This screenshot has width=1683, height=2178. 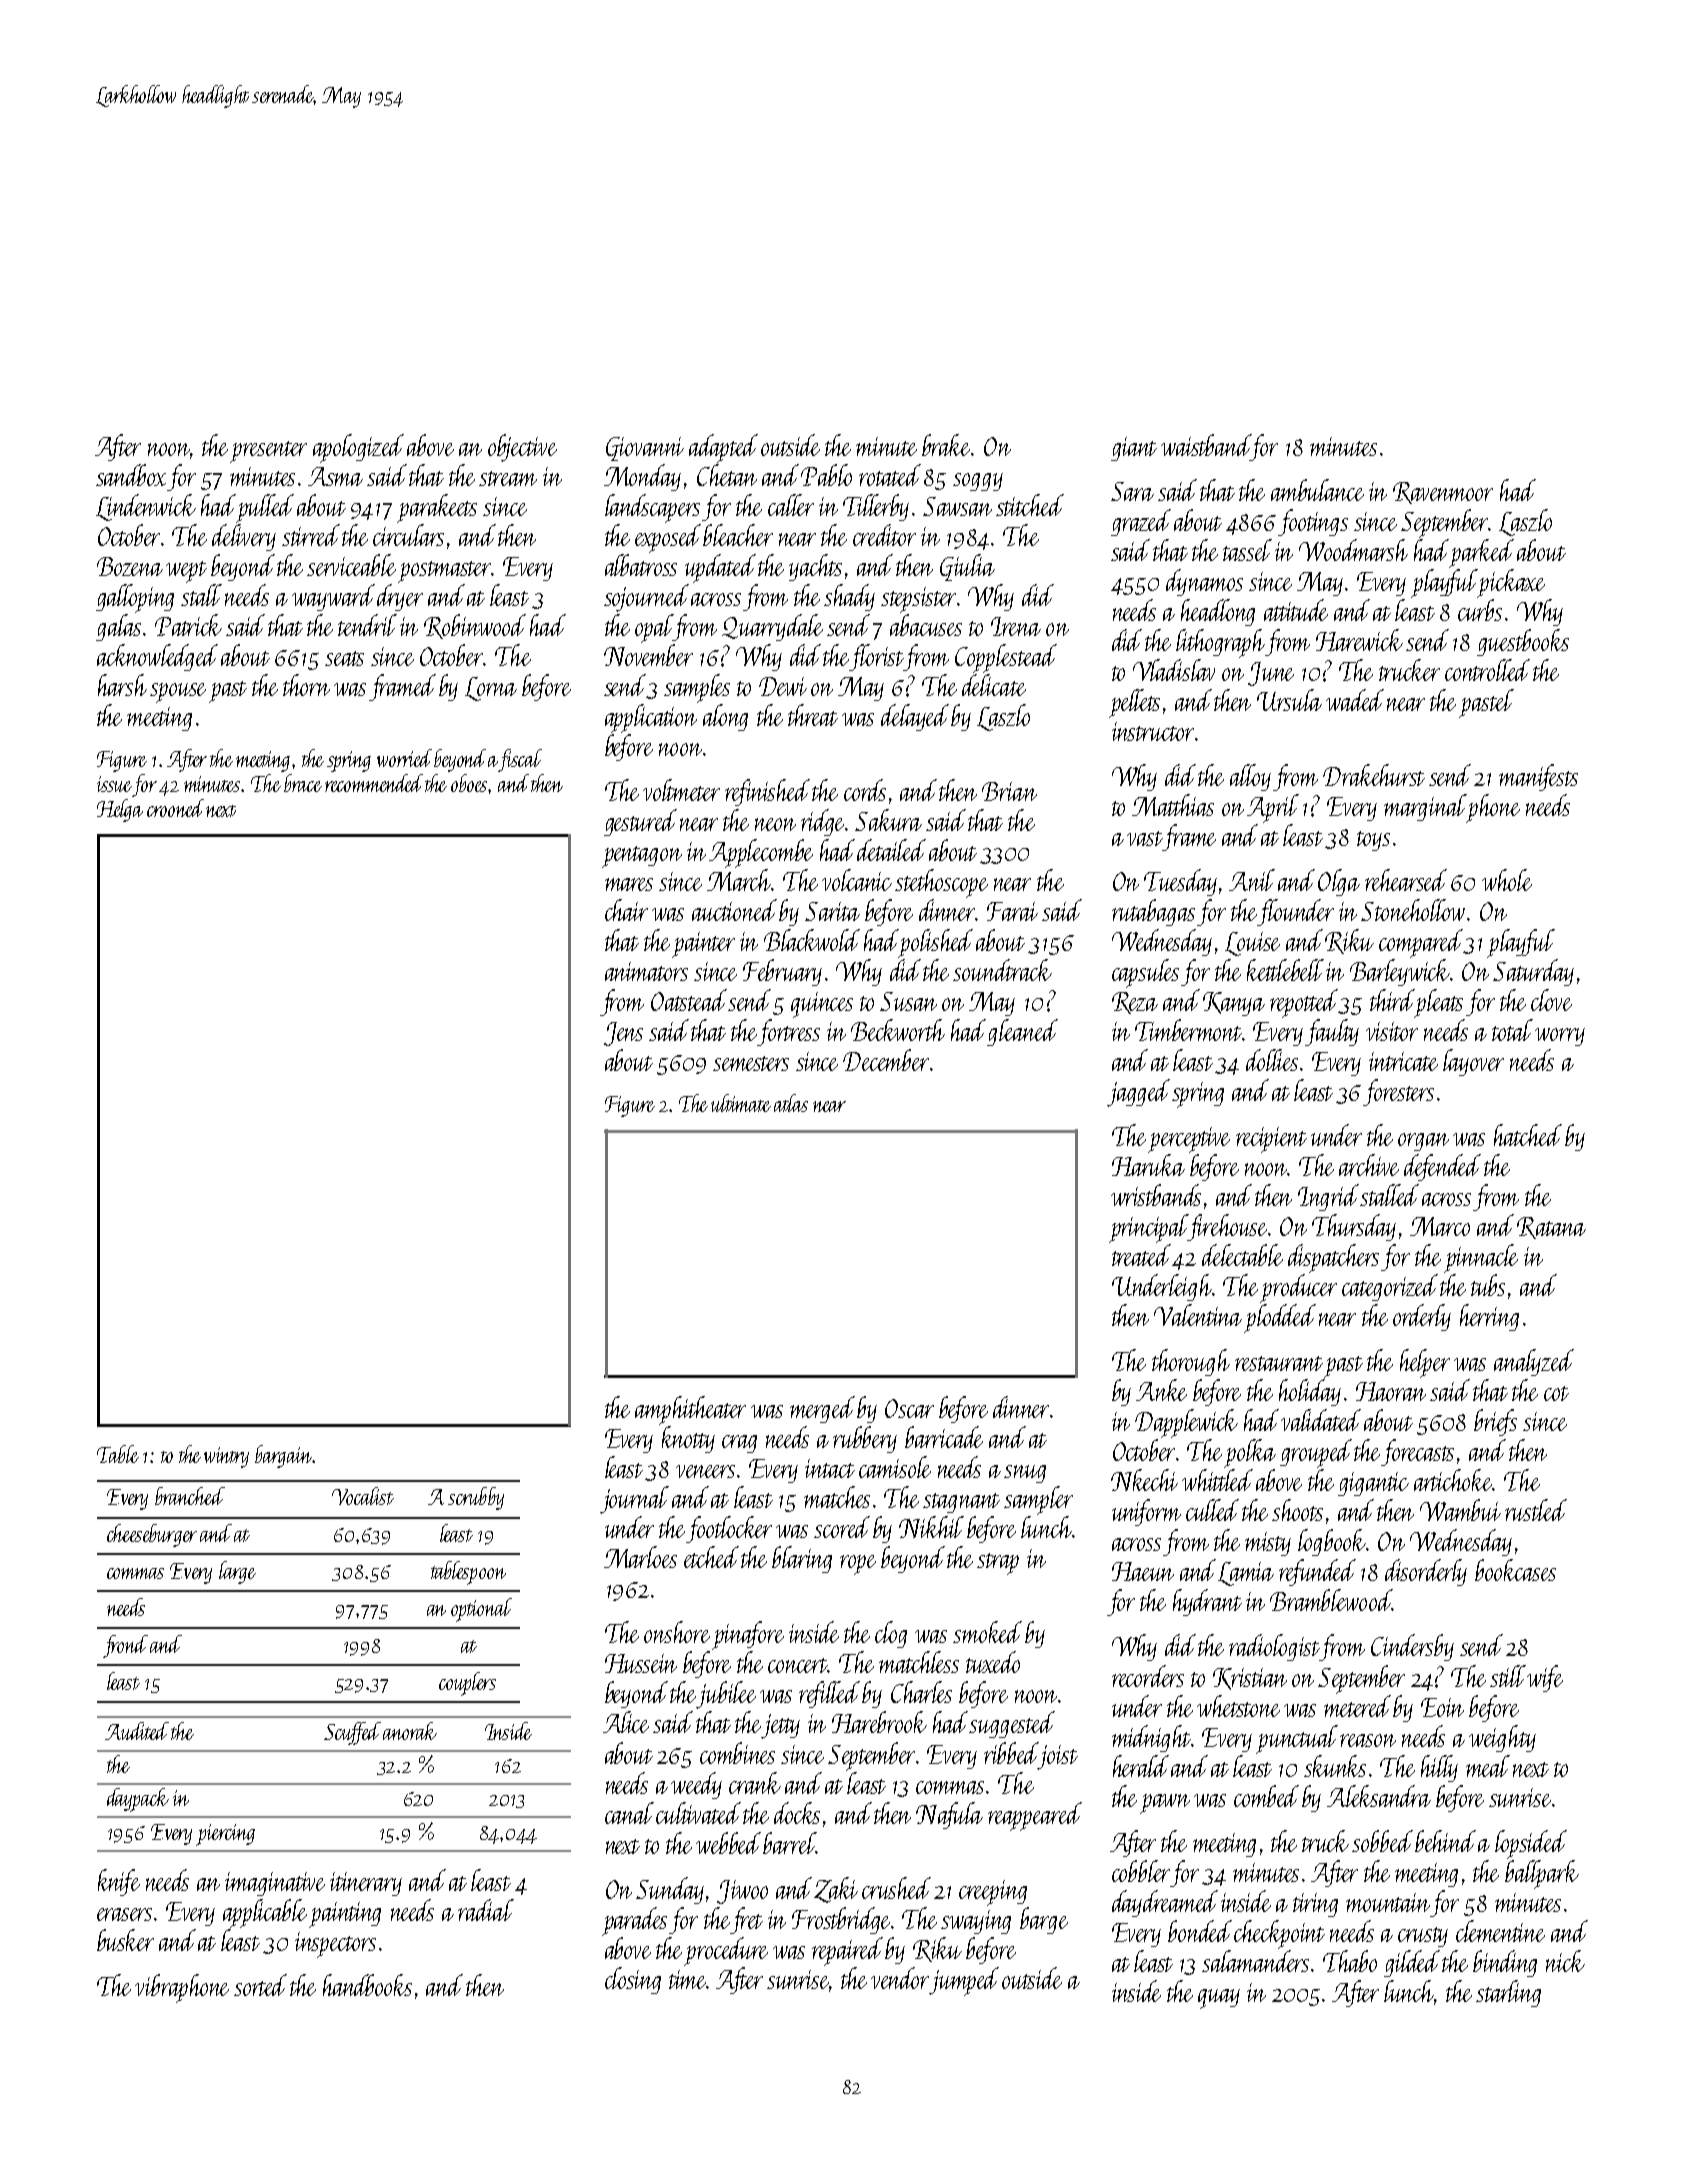 What do you see at coordinates (122, 685) in the screenshot?
I see `harsh` at bounding box center [122, 685].
